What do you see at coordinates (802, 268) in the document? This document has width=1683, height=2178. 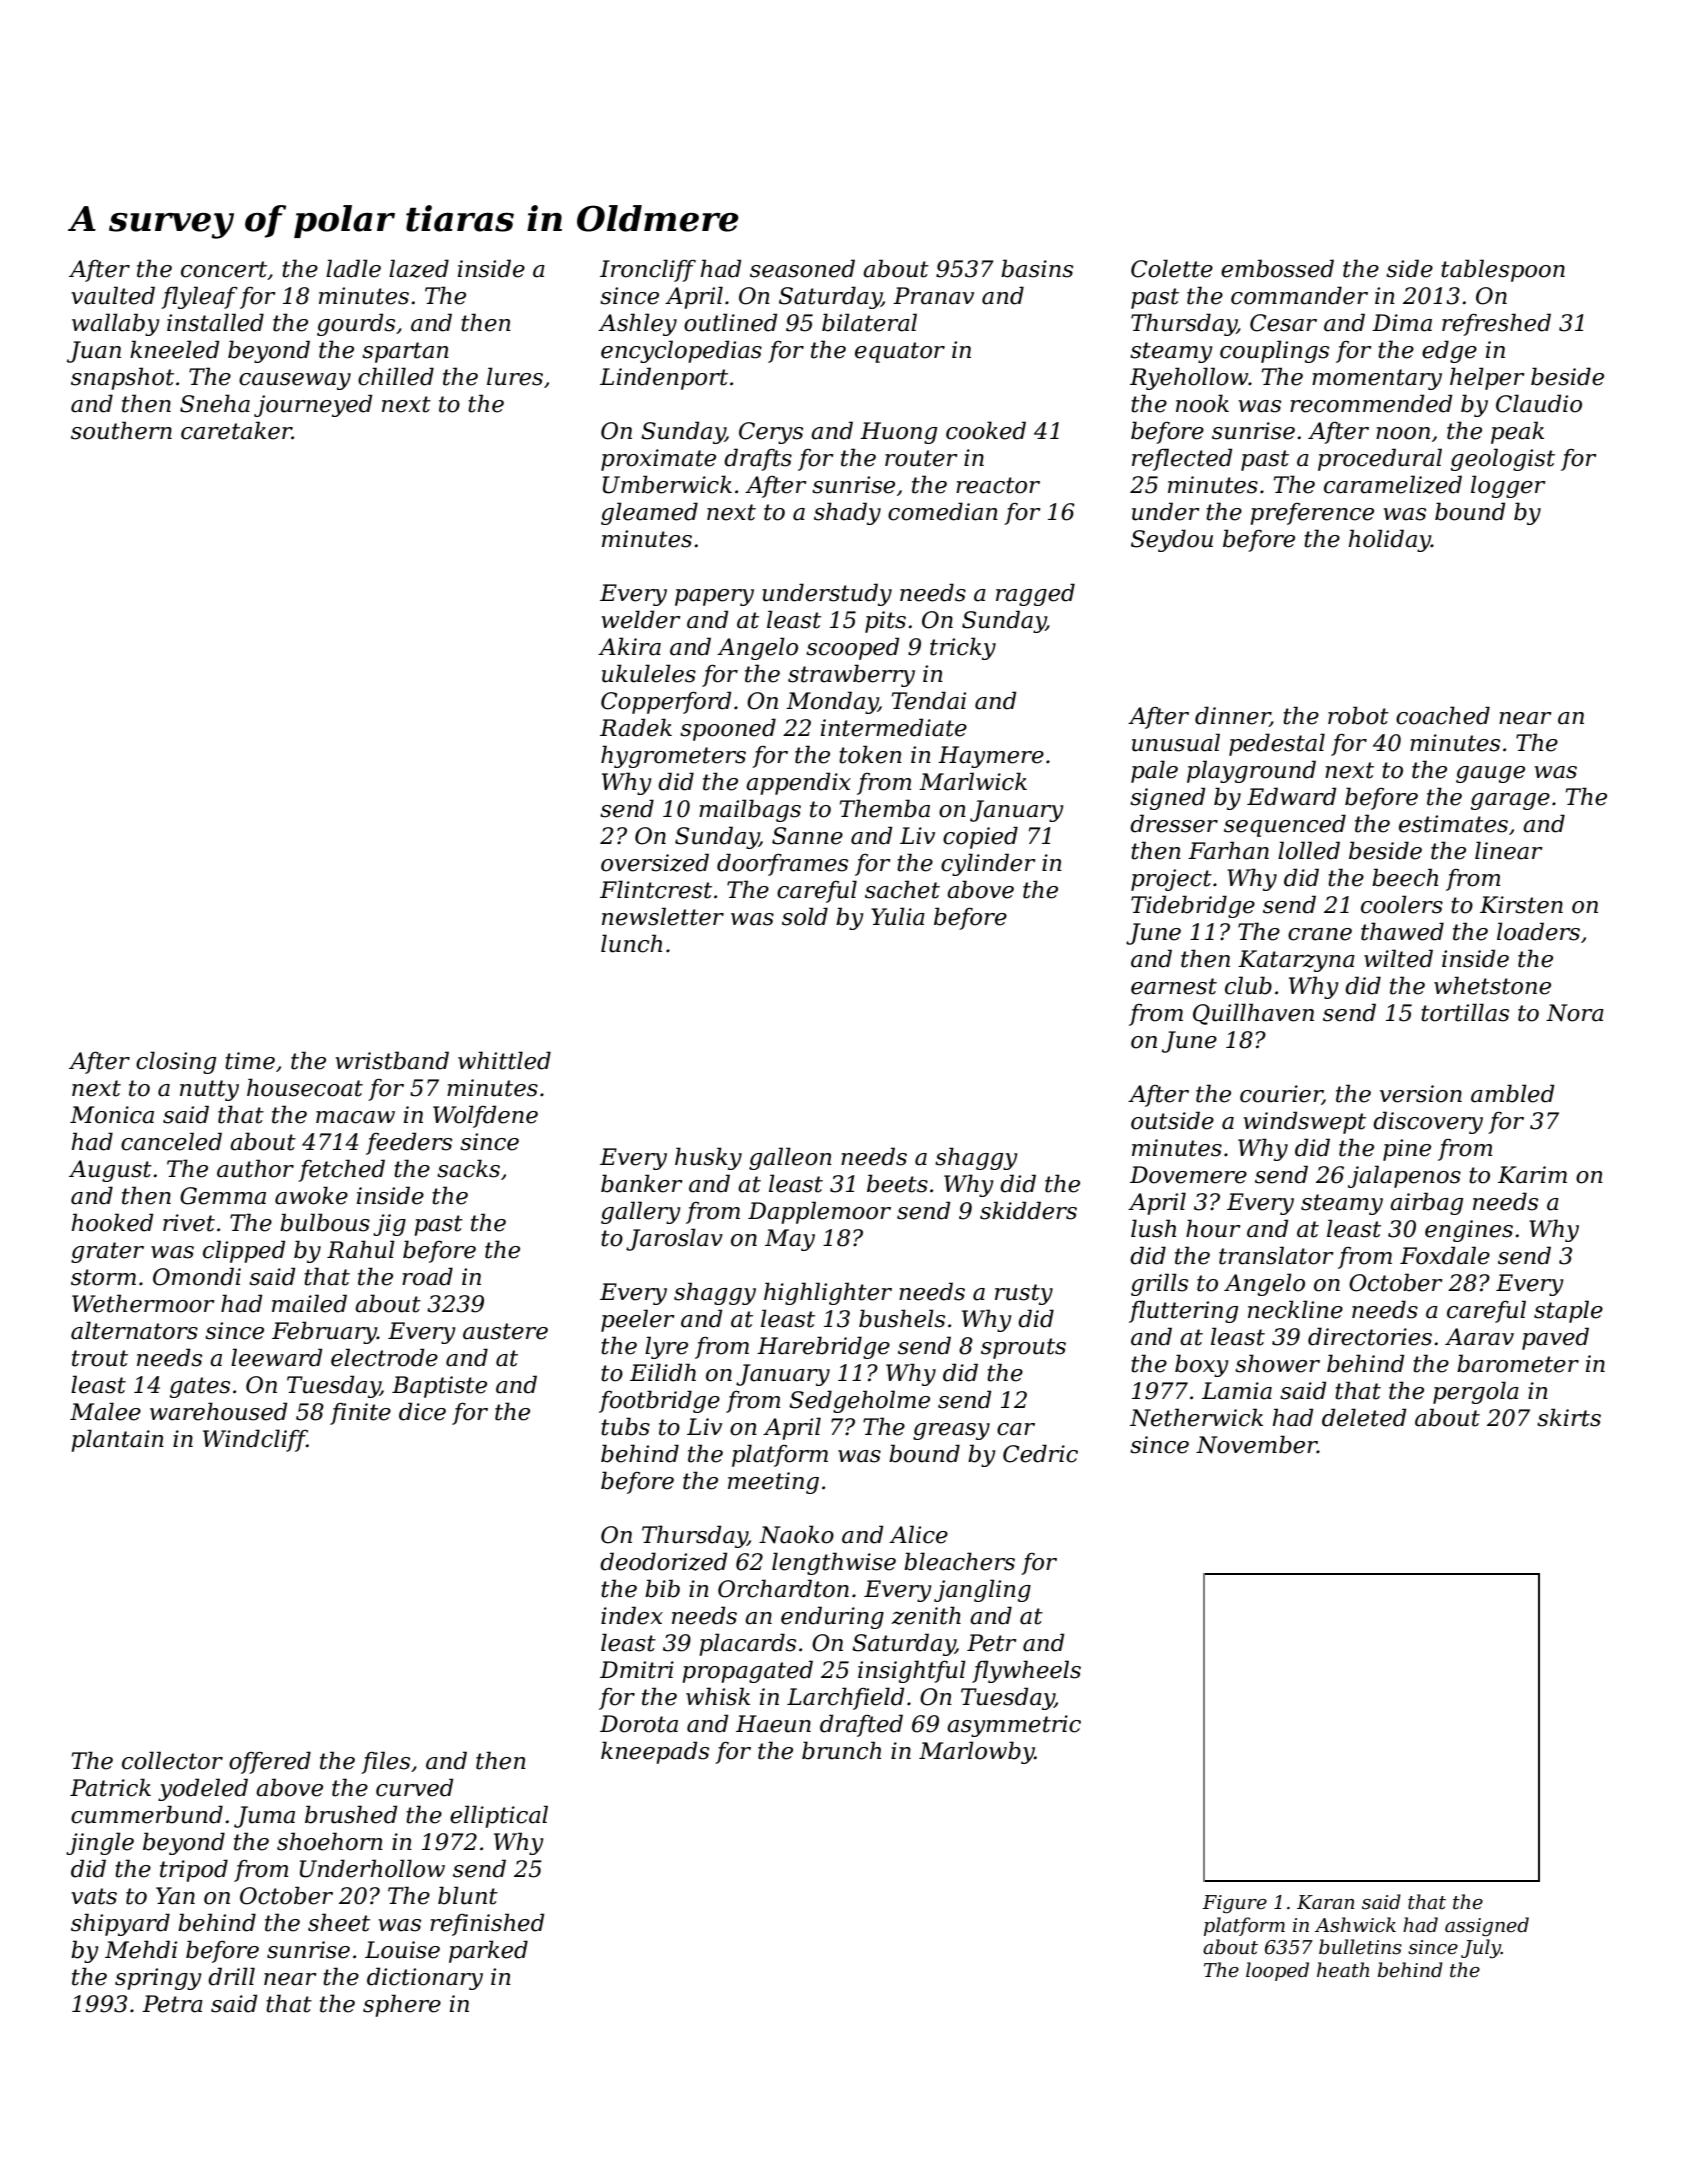 I see `seasoned` at bounding box center [802, 268].
